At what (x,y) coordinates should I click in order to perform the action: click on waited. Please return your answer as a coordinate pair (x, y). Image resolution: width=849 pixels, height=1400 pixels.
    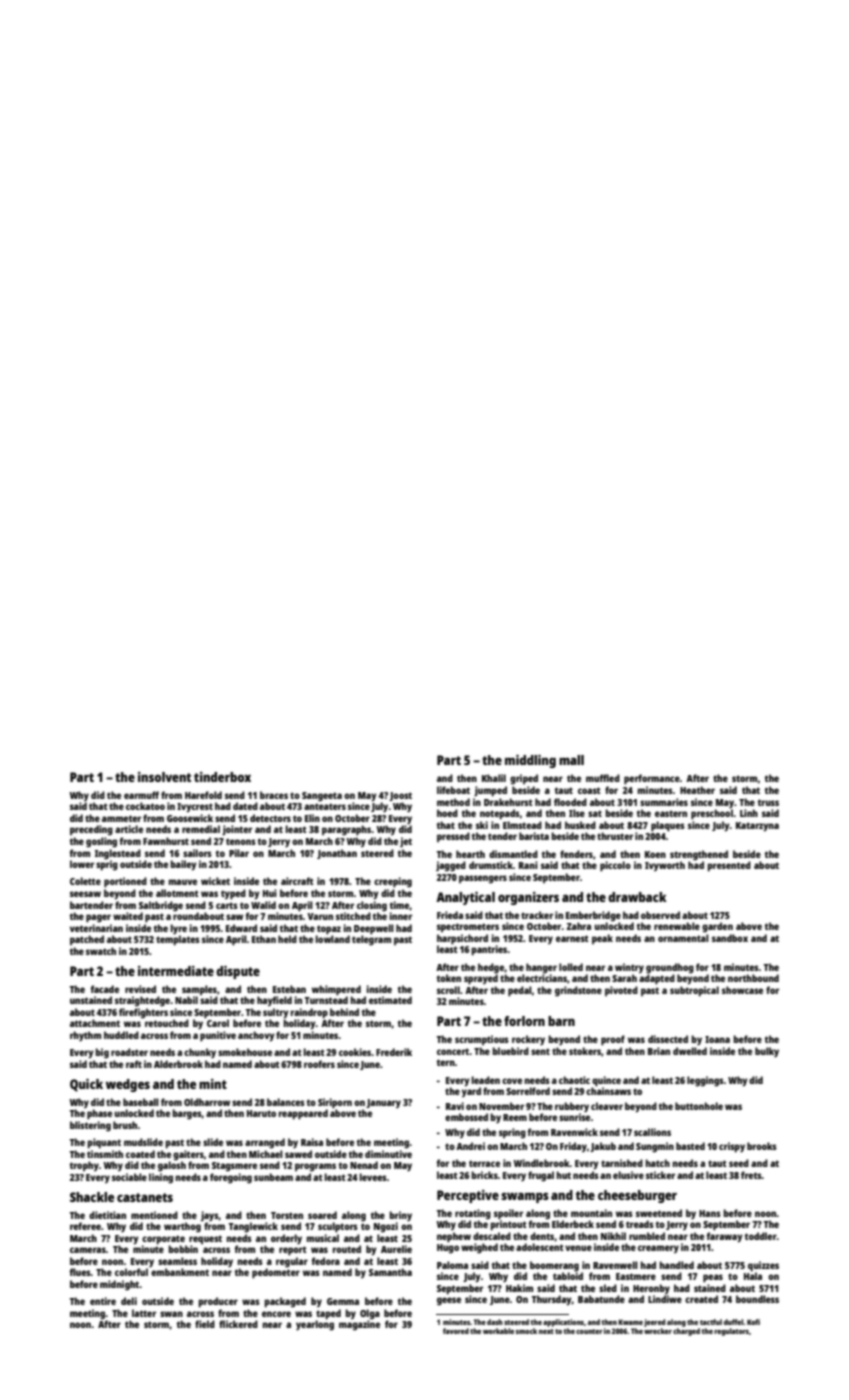
    Looking at the image, I should click on (128, 916).
